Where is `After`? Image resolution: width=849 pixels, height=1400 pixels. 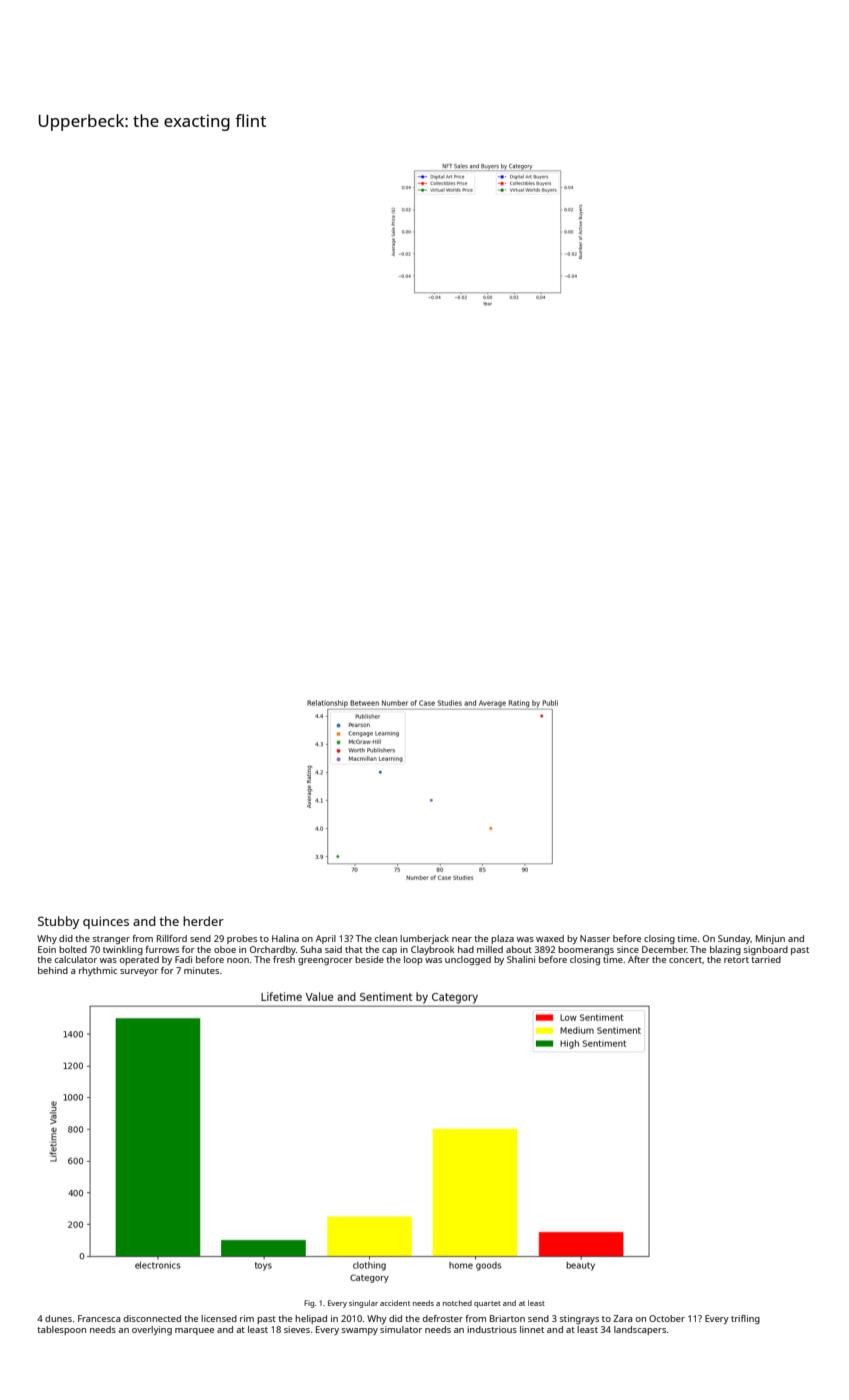
After is located at coordinates (639, 959).
